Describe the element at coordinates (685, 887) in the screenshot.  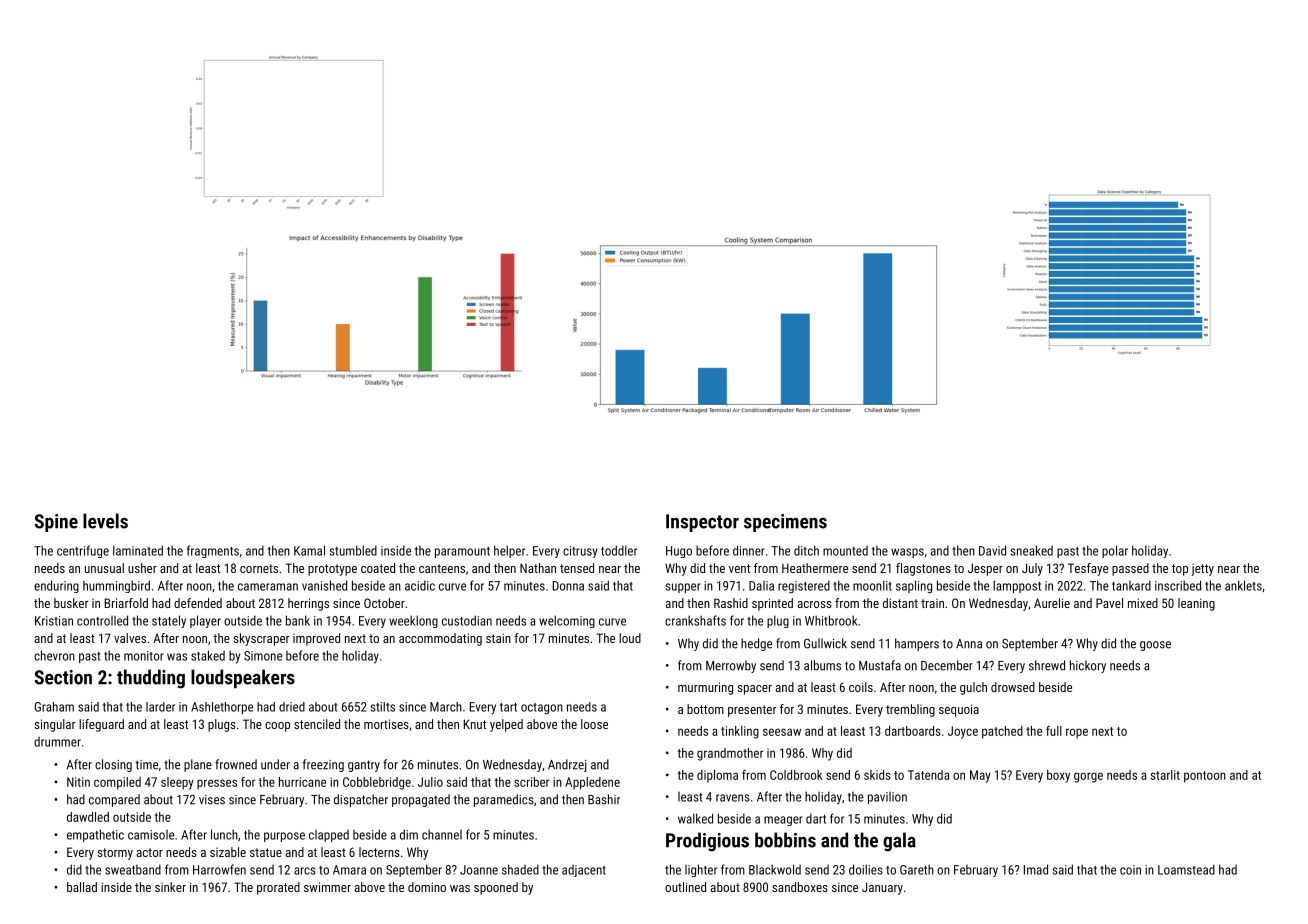
I see `outlined` at that location.
